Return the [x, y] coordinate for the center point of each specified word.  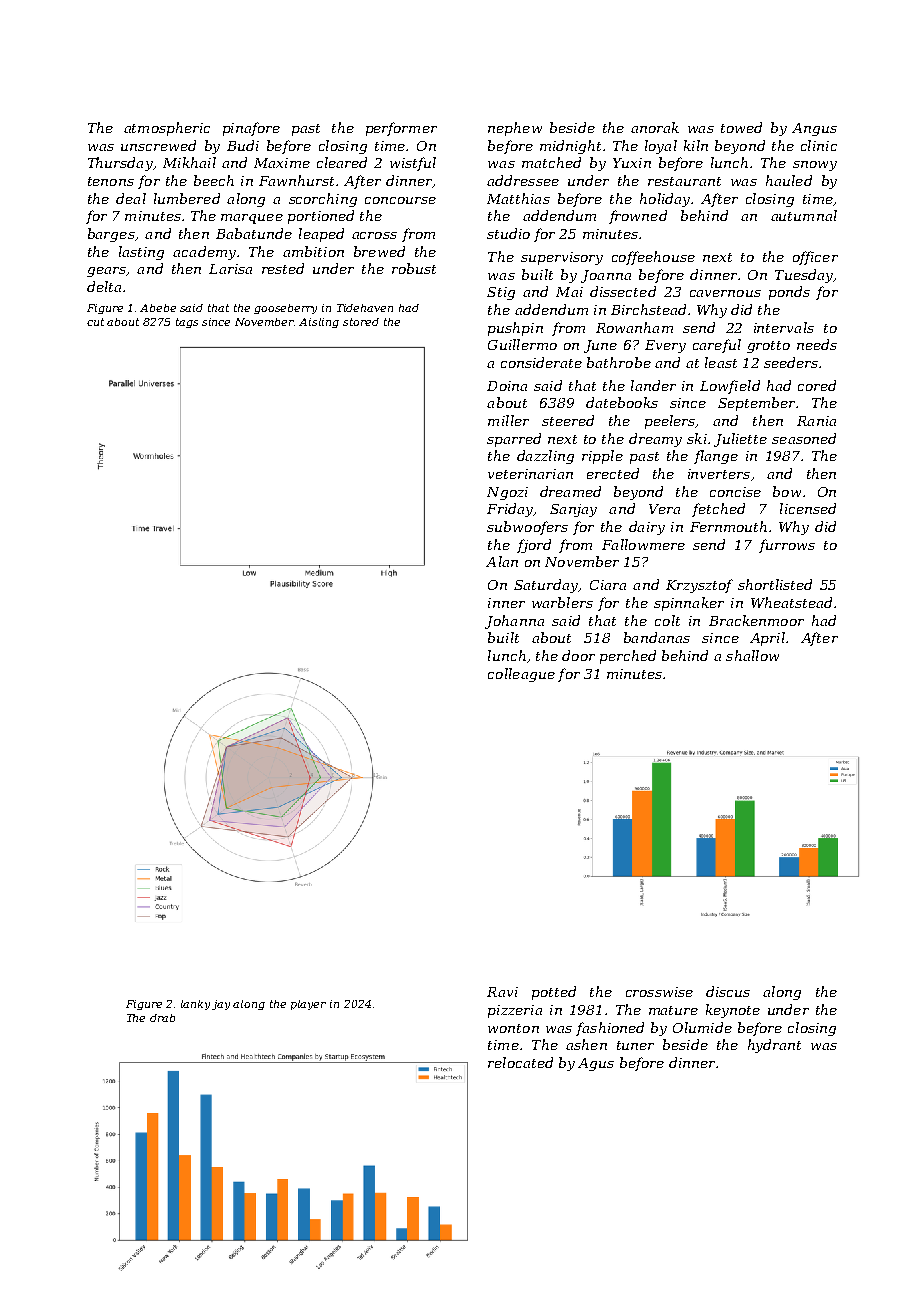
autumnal [804, 215]
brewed [379, 251]
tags [187, 323]
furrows [787, 546]
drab [162, 1018]
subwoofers [527, 528]
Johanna [514, 622]
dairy [647, 528]
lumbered [187, 198]
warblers [562, 602]
